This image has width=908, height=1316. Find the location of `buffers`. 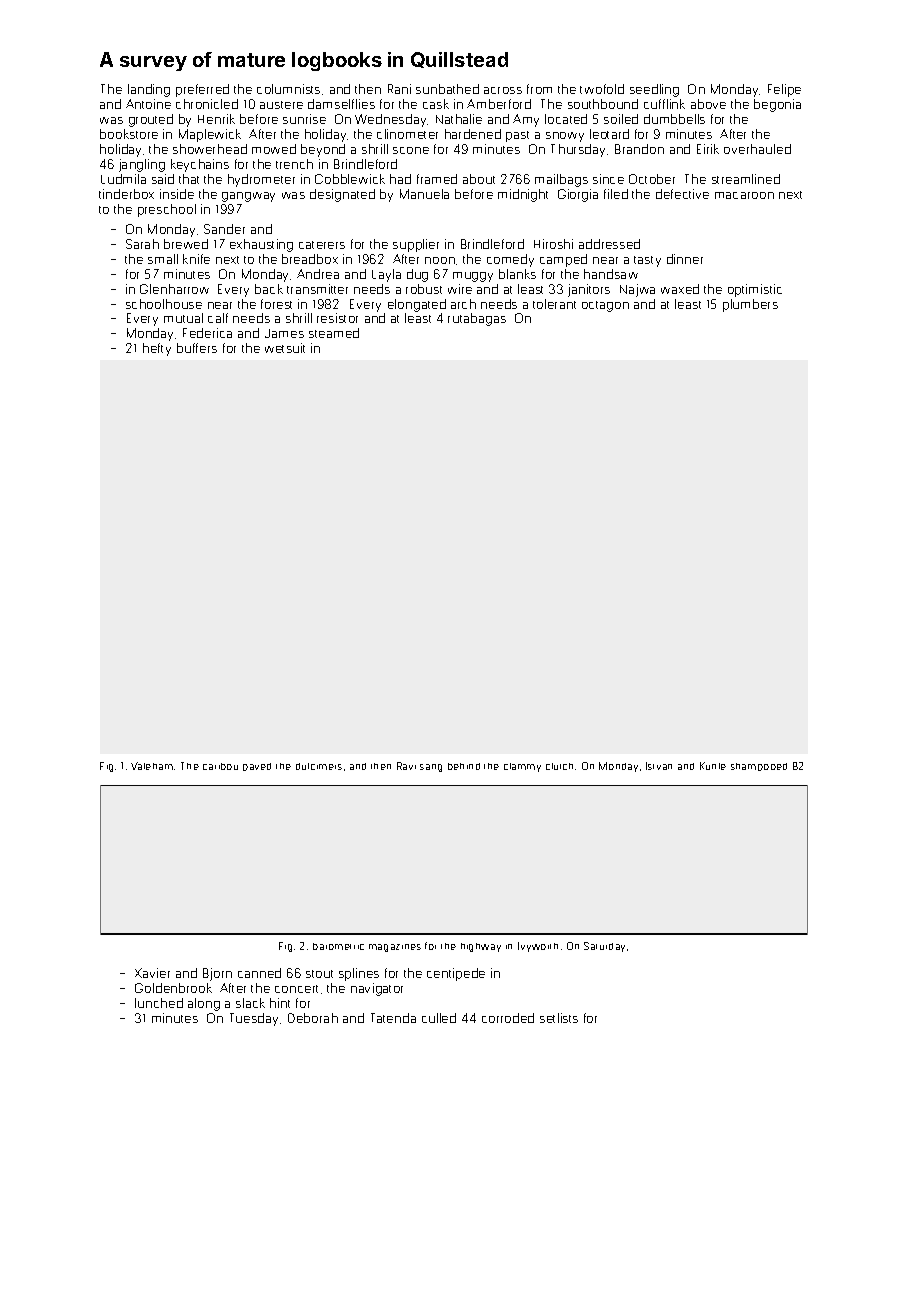

buffers is located at coordinates (197, 348).
